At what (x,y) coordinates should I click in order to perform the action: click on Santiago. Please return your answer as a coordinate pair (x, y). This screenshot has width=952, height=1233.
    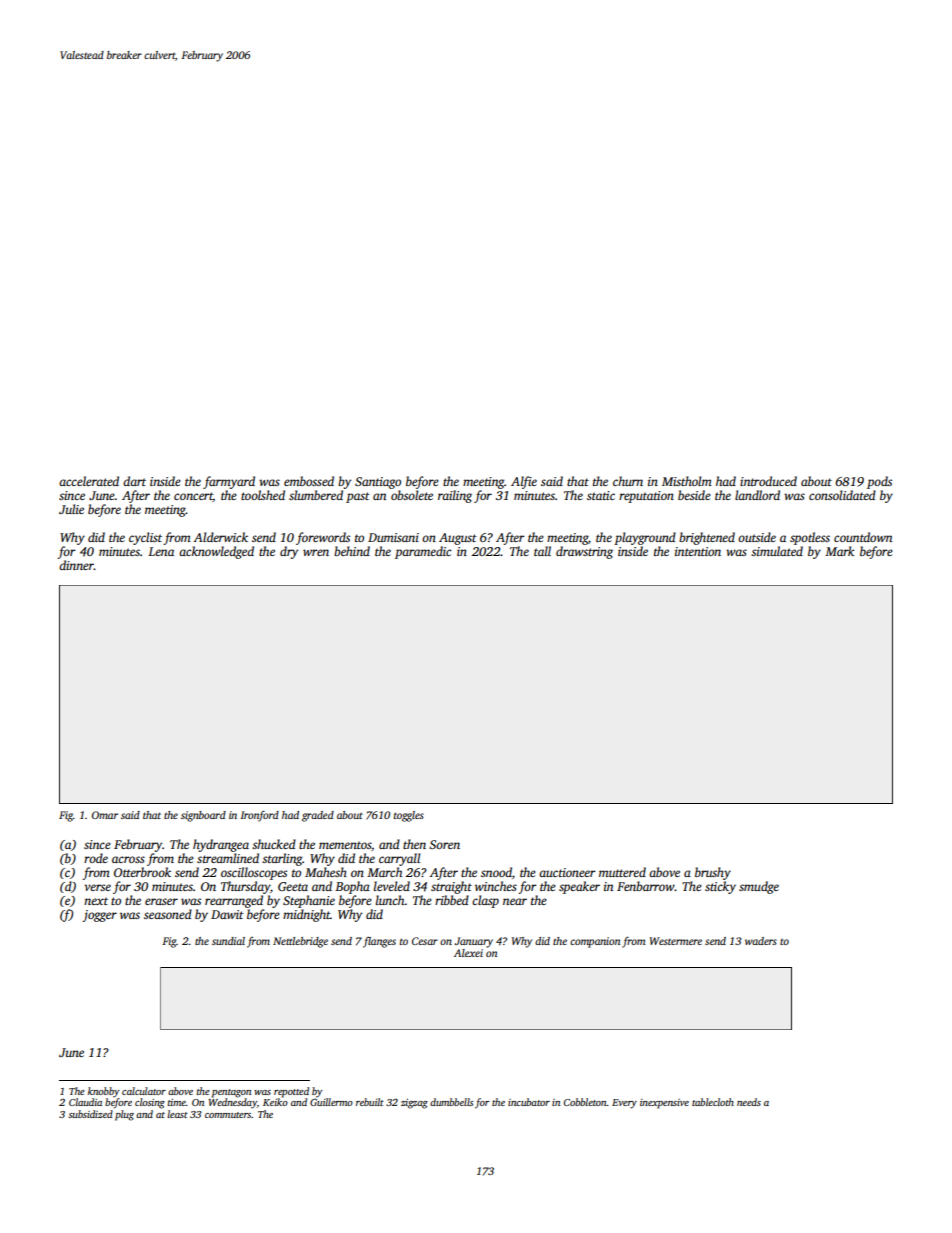
    Looking at the image, I should click on (378, 483).
